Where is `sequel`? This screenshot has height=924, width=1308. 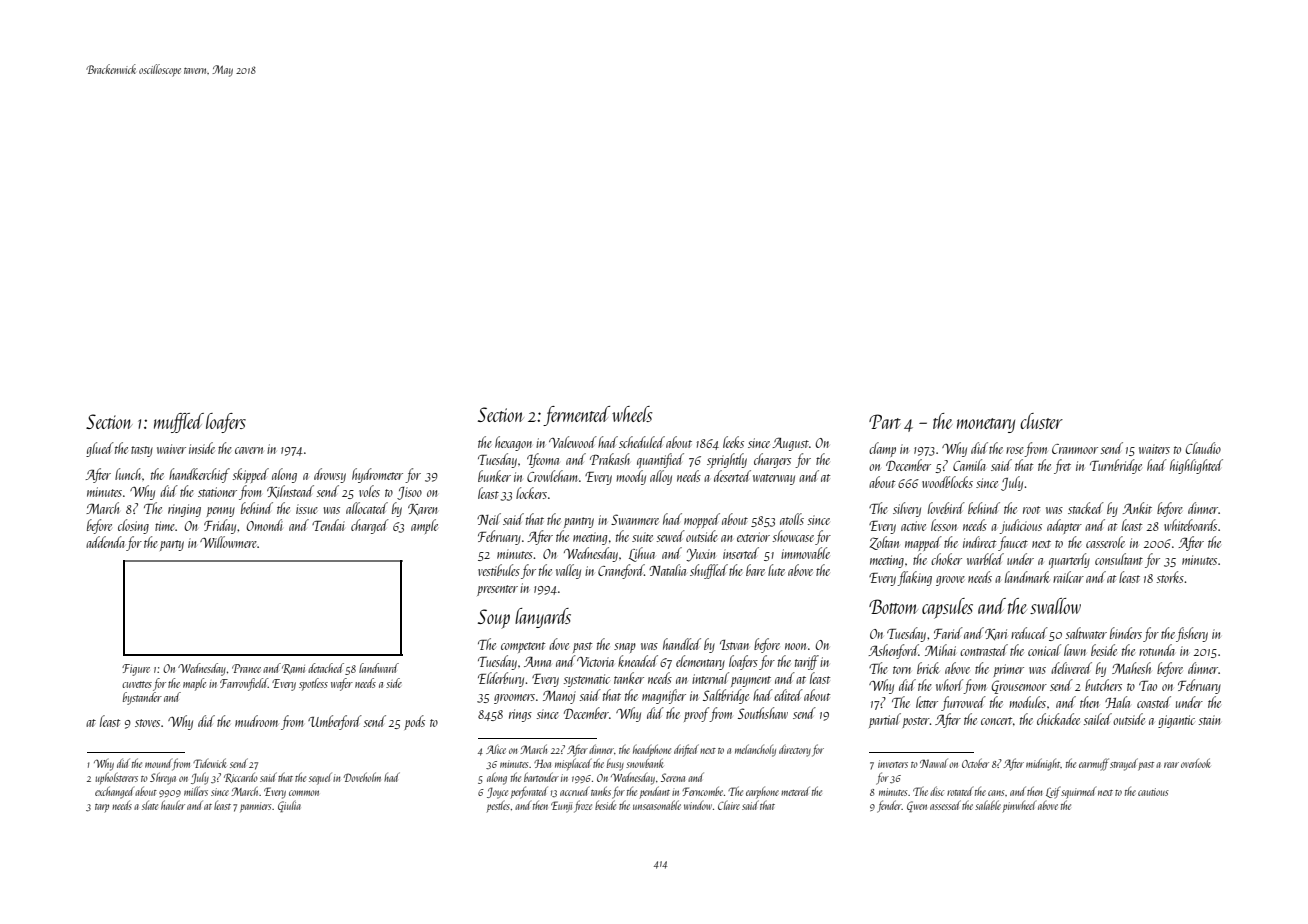 sequel is located at coordinates (320, 779).
